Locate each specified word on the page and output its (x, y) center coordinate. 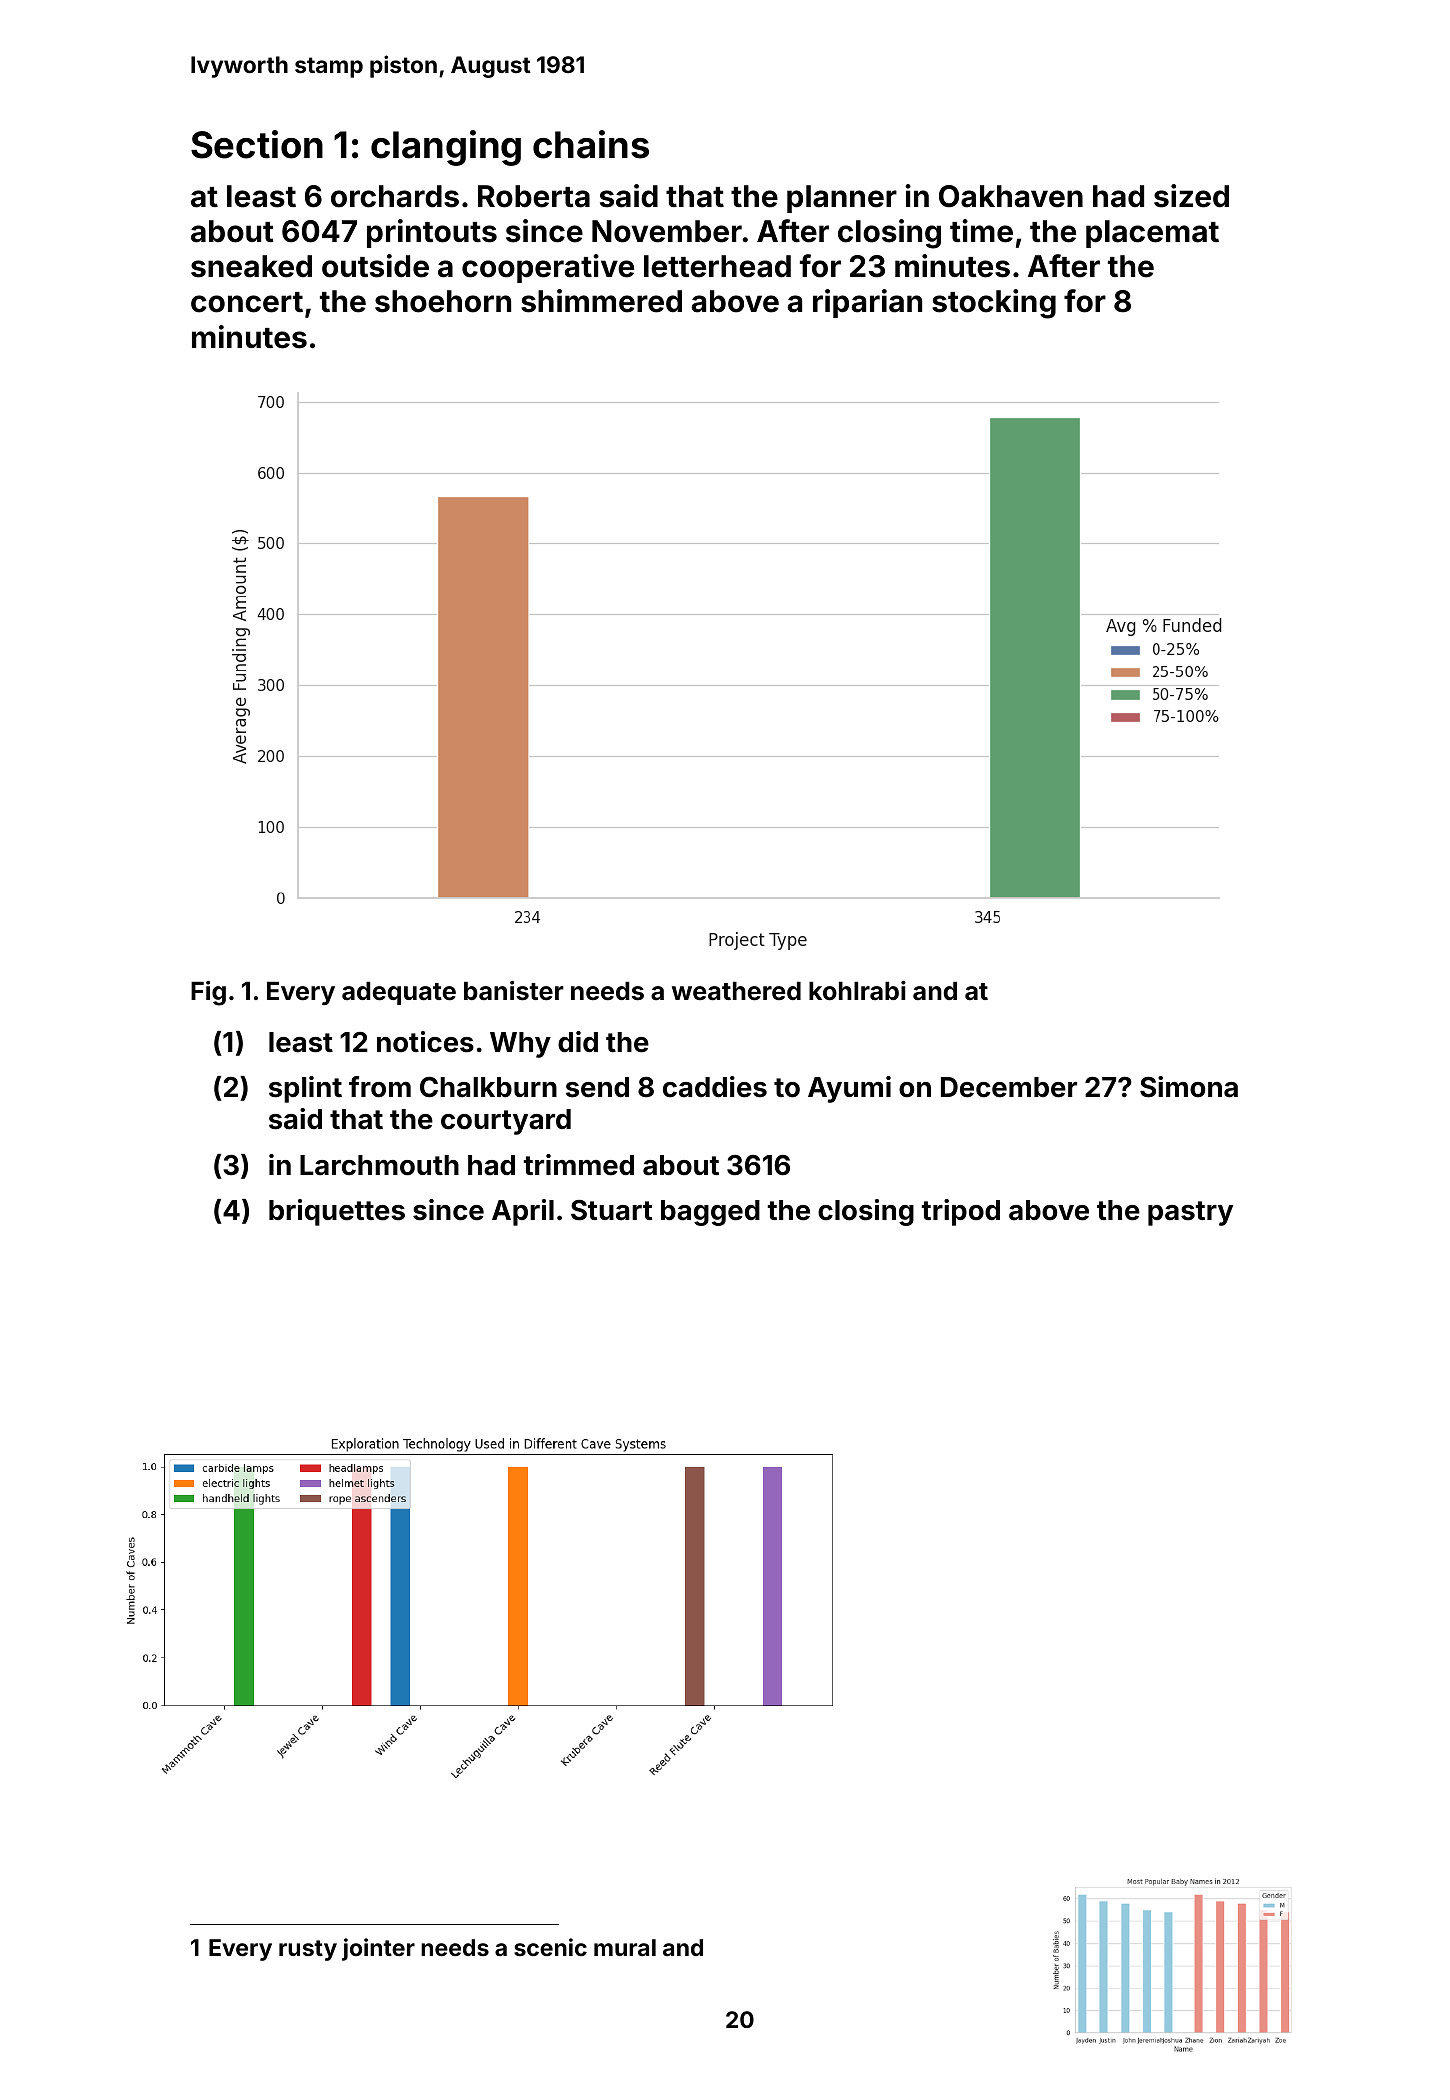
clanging (446, 148)
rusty (308, 1950)
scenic (550, 1947)
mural (625, 1947)
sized (1191, 196)
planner (842, 199)
